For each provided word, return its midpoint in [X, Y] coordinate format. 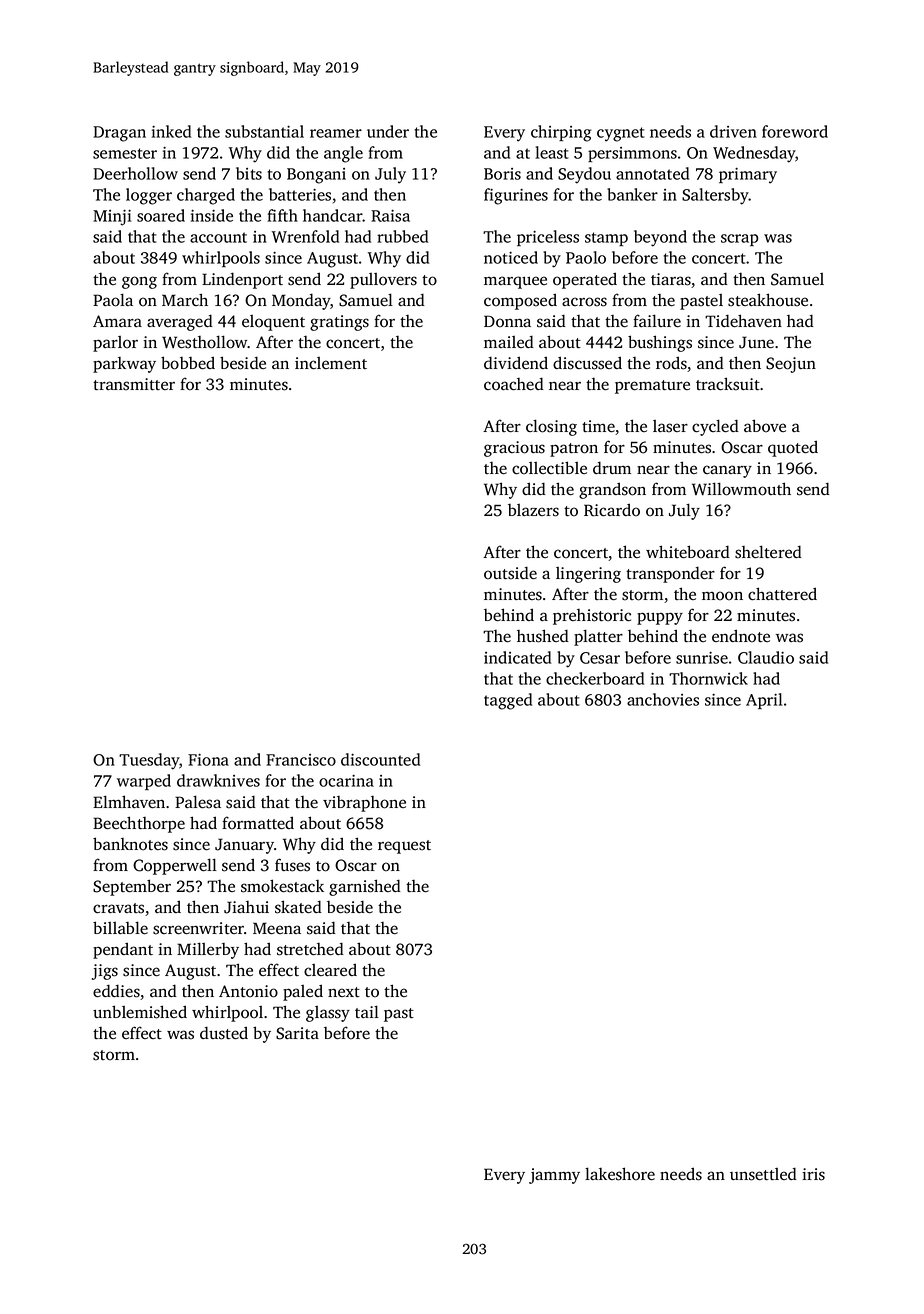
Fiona [208, 759]
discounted [380, 759]
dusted [224, 1033]
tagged [508, 701]
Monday [301, 301]
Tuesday [149, 761]
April [764, 701]
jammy [554, 1176]
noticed [511, 257]
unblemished [140, 1012]
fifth [283, 215]
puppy [660, 618]
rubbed [402, 236]
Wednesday [754, 154]
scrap [740, 240]
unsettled [763, 1174]
